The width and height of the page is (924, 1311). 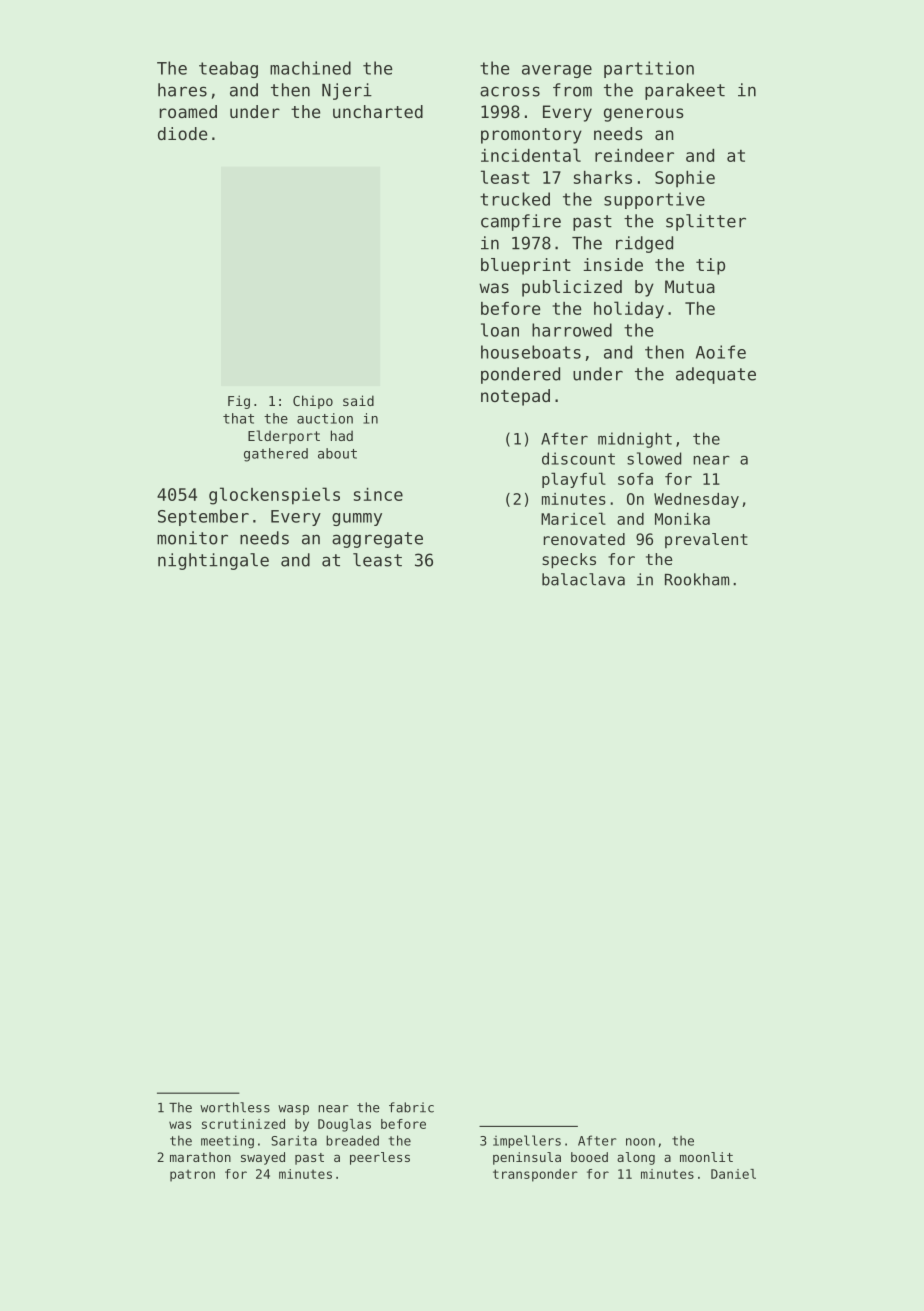 I want to click on noon, so click(x=640, y=1142).
